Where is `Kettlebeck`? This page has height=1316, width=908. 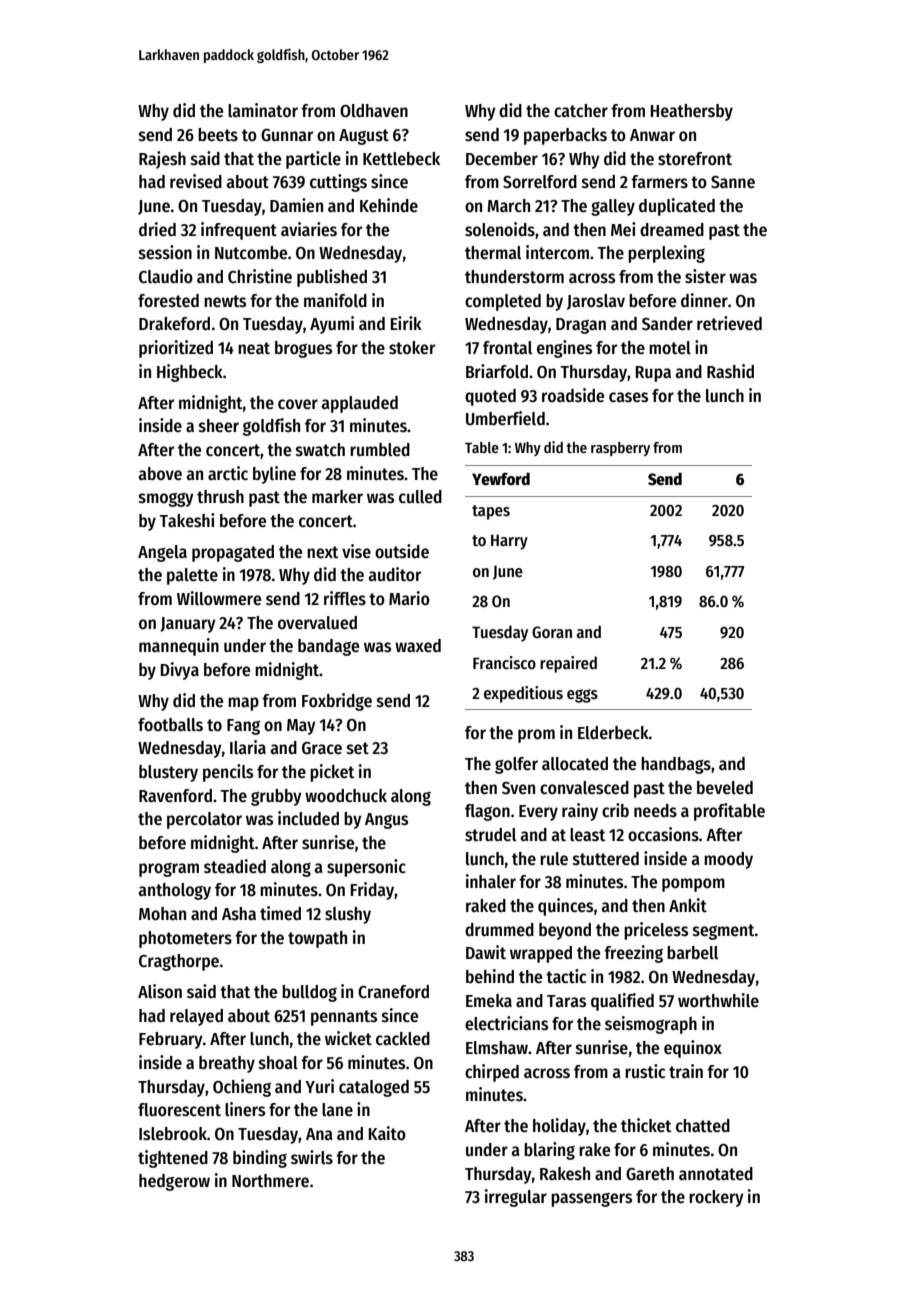
Kettlebeck is located at coordinates (401, 159).
